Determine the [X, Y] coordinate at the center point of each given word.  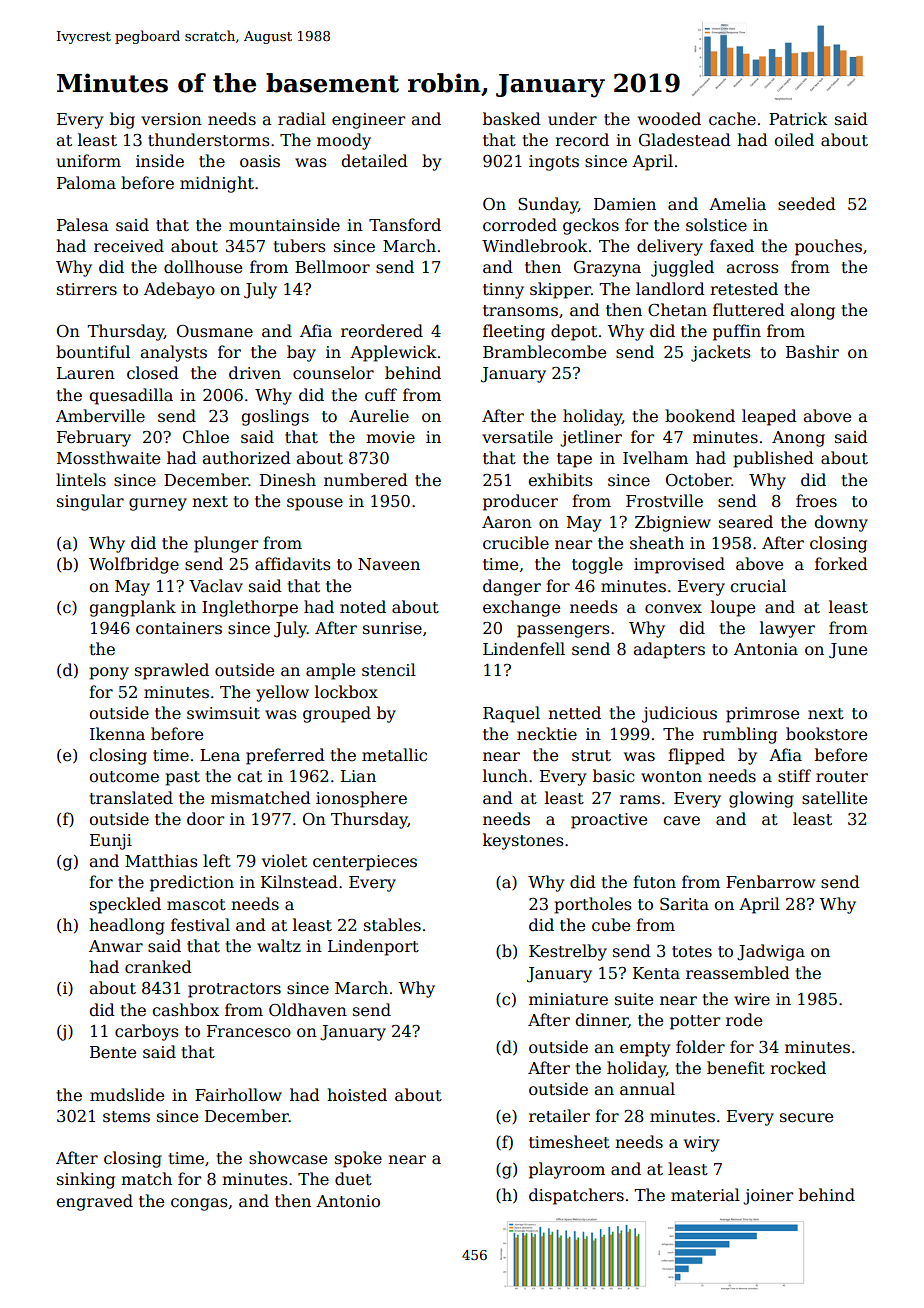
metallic [394, 755]
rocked [798, 1068]
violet [284, 860]
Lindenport [373, 947]
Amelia [737, 204]
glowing [761, 799]
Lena [220, 755]
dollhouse [203, 267]
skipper [560, 290]
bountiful [93, 351]
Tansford [405, 224]
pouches [828, 247]
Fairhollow [238, 1094]
